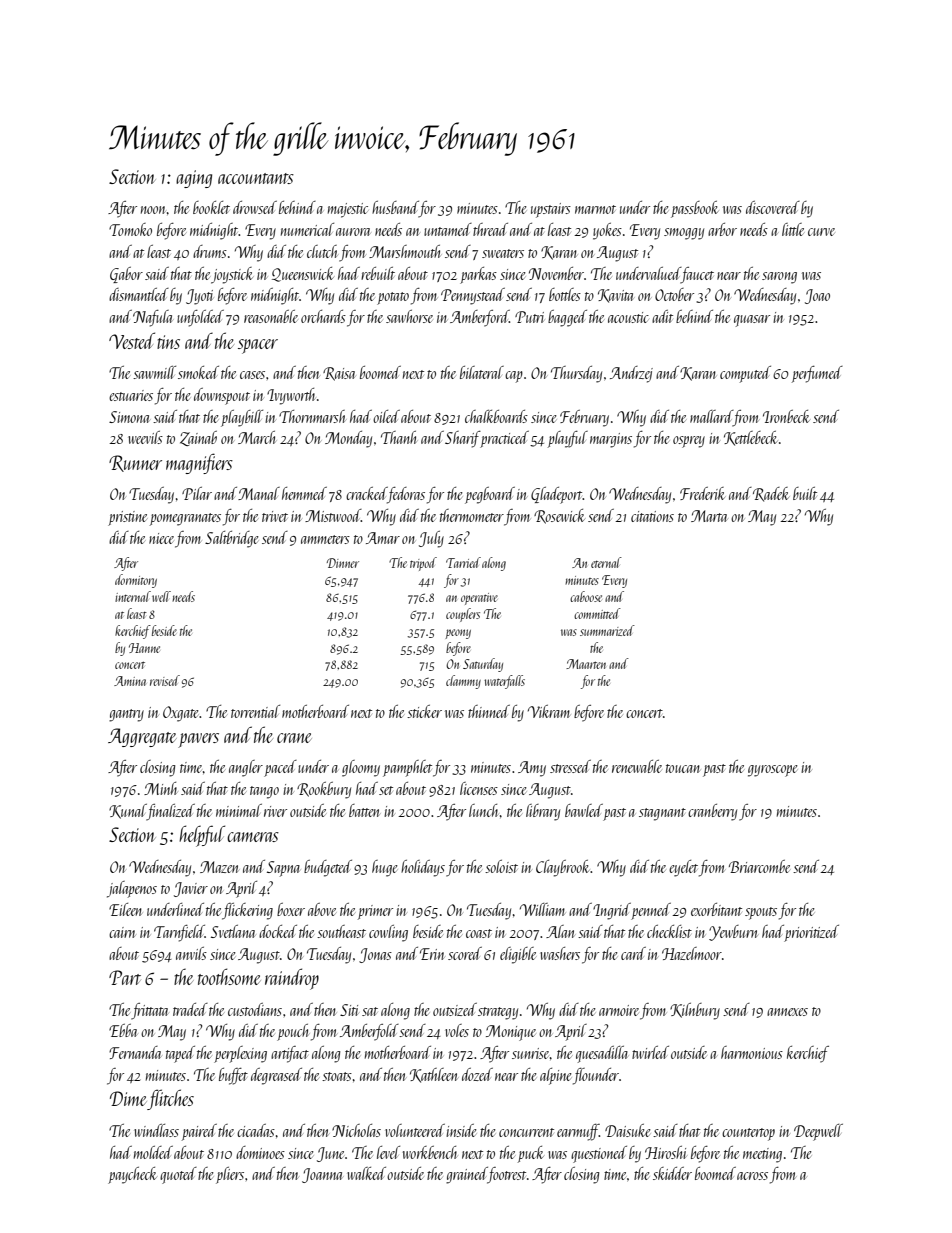 The width and height of the page is (952, 1233). What do you see at coordinates (694, 209) in the page?
I see `passbook` at bounding box center [694, 209].
